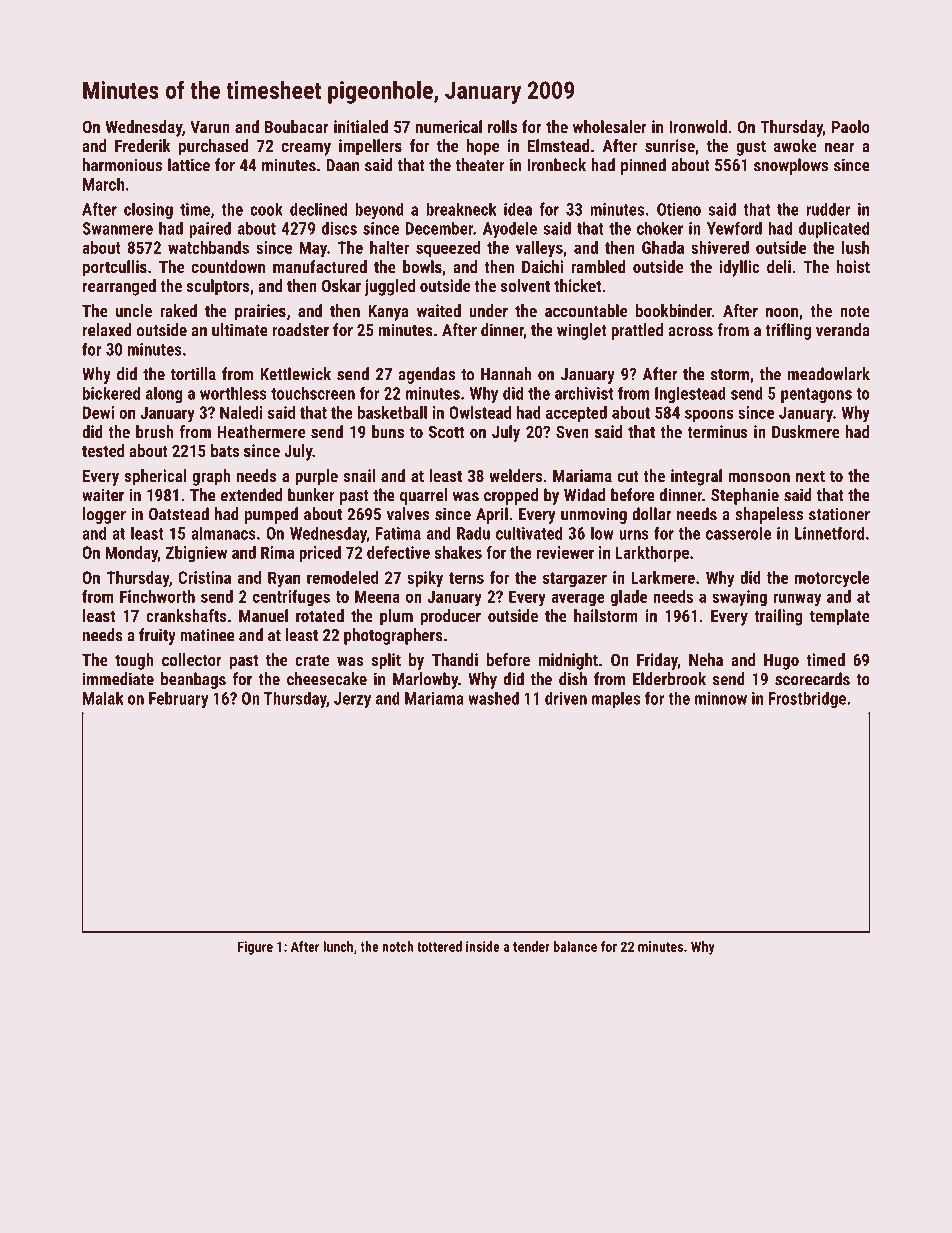 This screenshot has width=952, height=1233. Describe the element at coordinates (759, 477) in the screenshot. I see `monsoon` at that location.
